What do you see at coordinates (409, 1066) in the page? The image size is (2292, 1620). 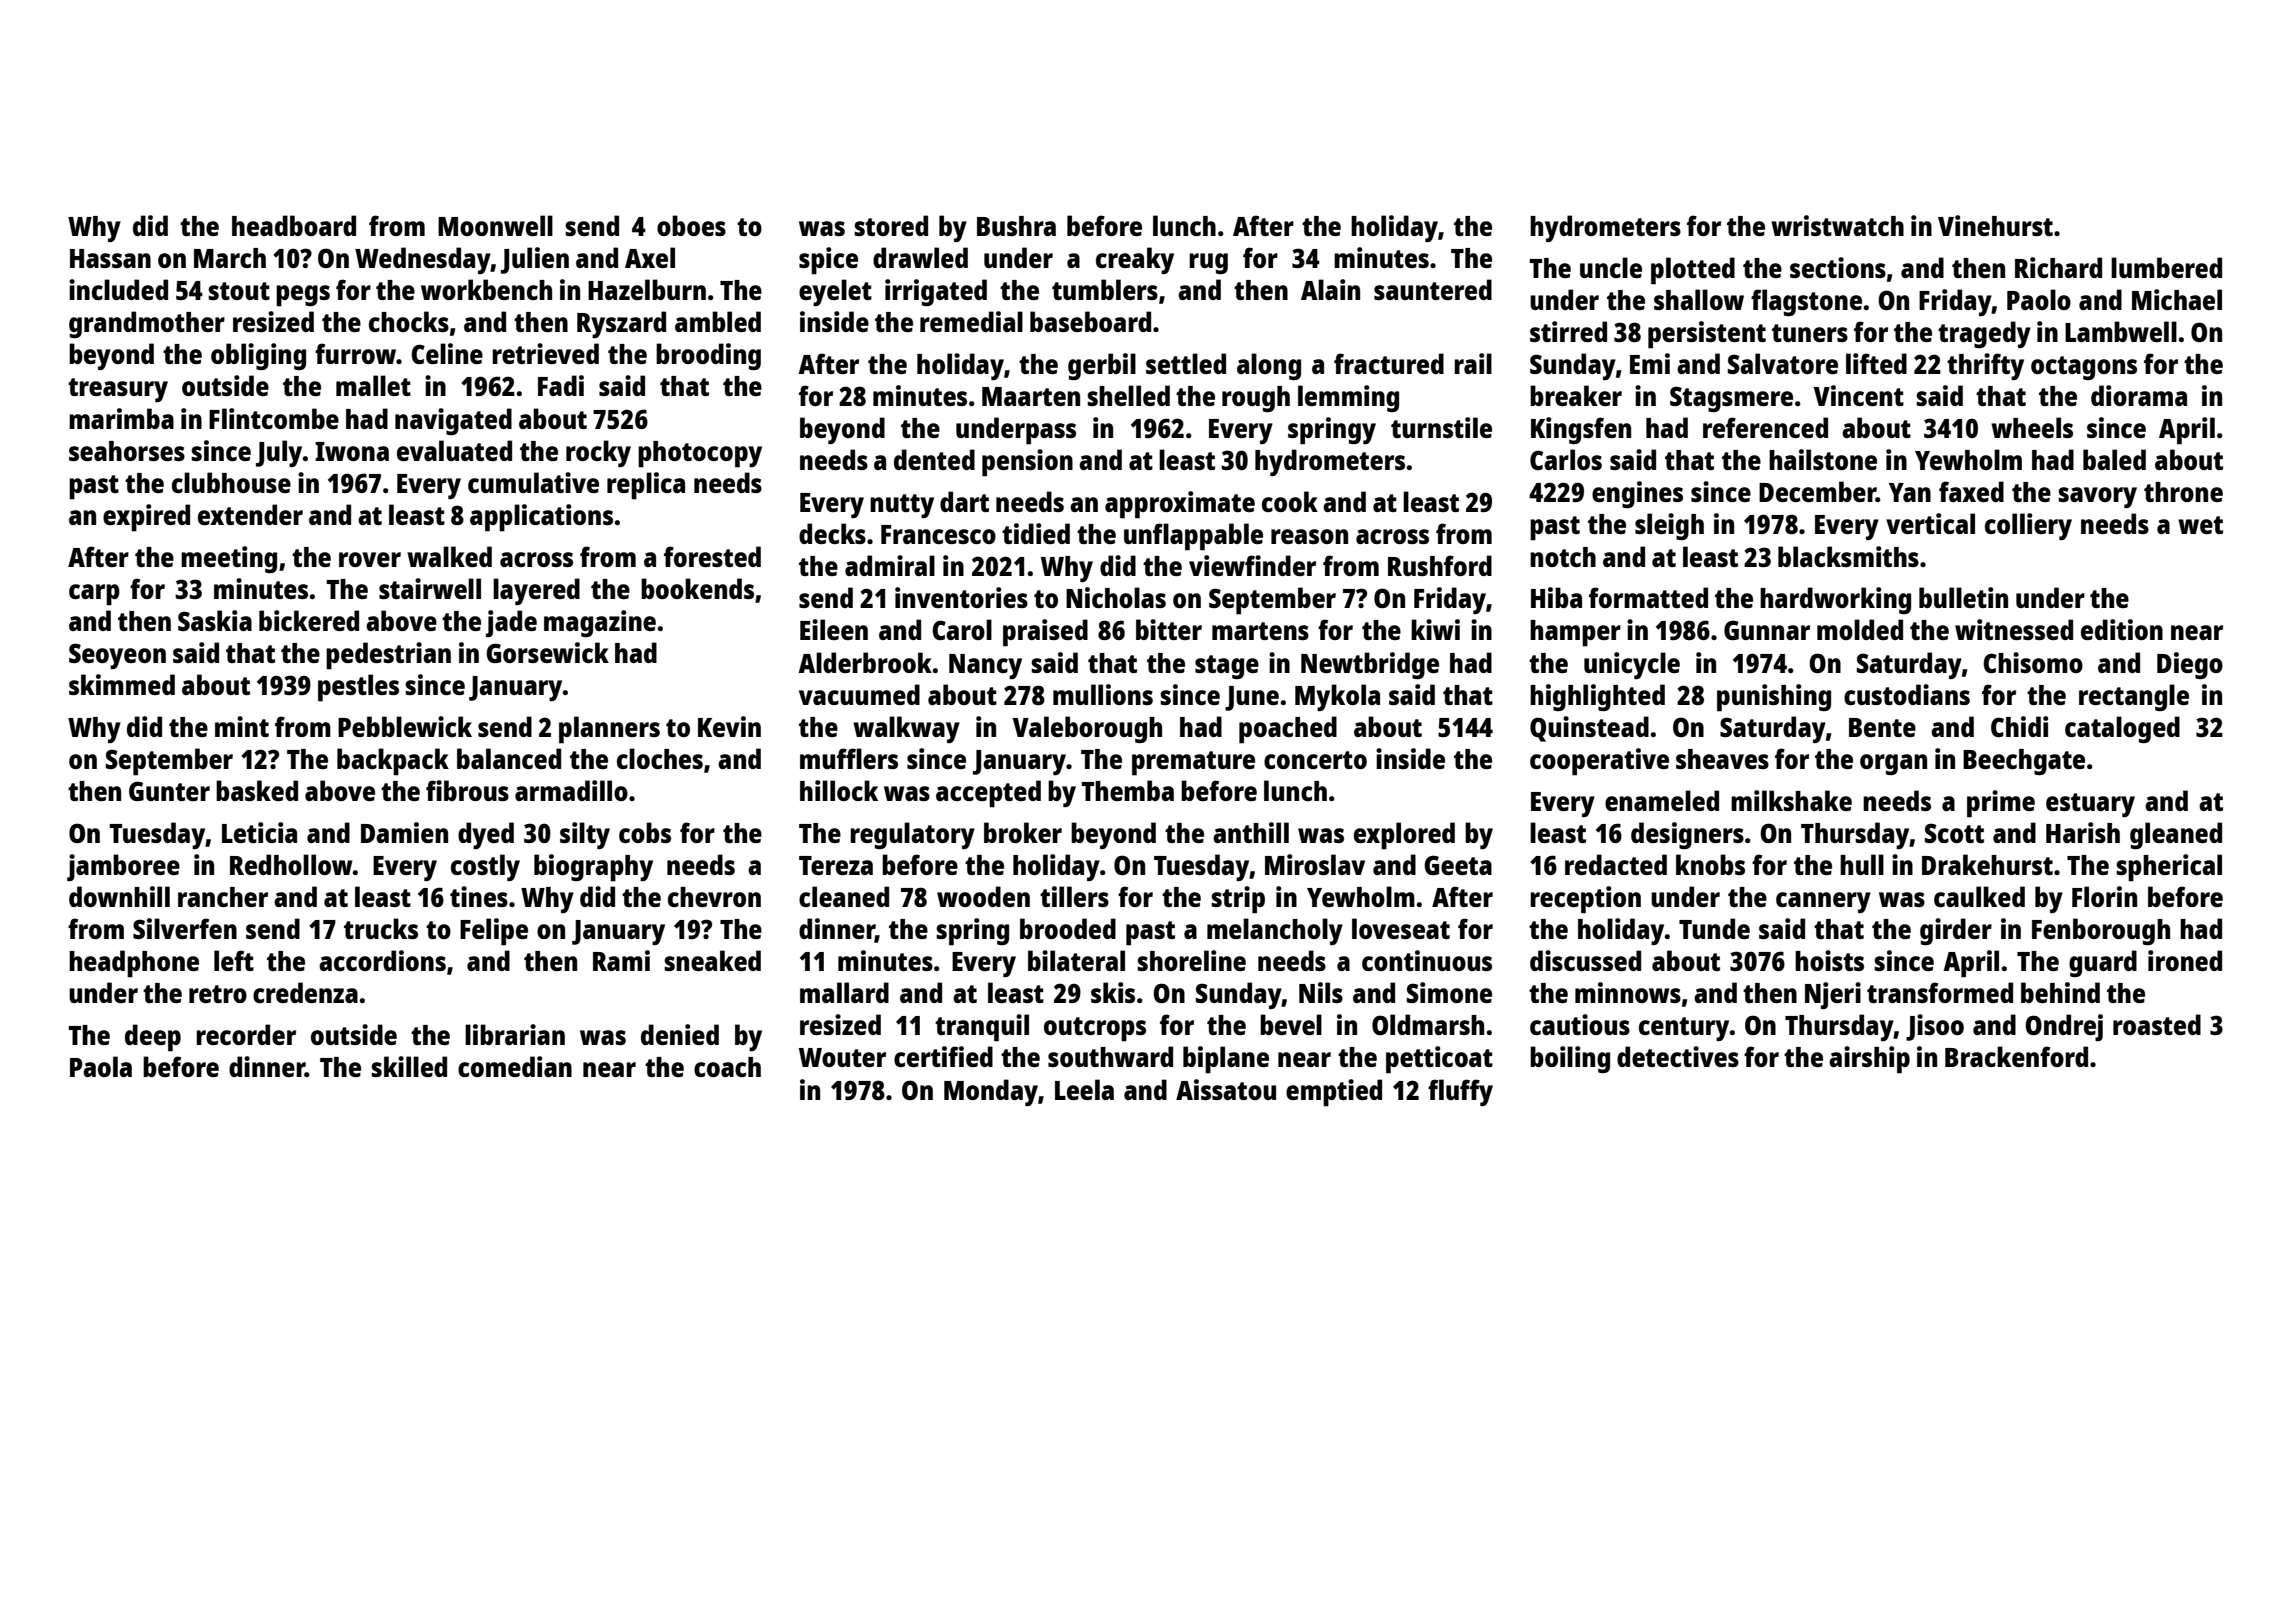 I see `skilled` at bounding box center [409, 1066].
